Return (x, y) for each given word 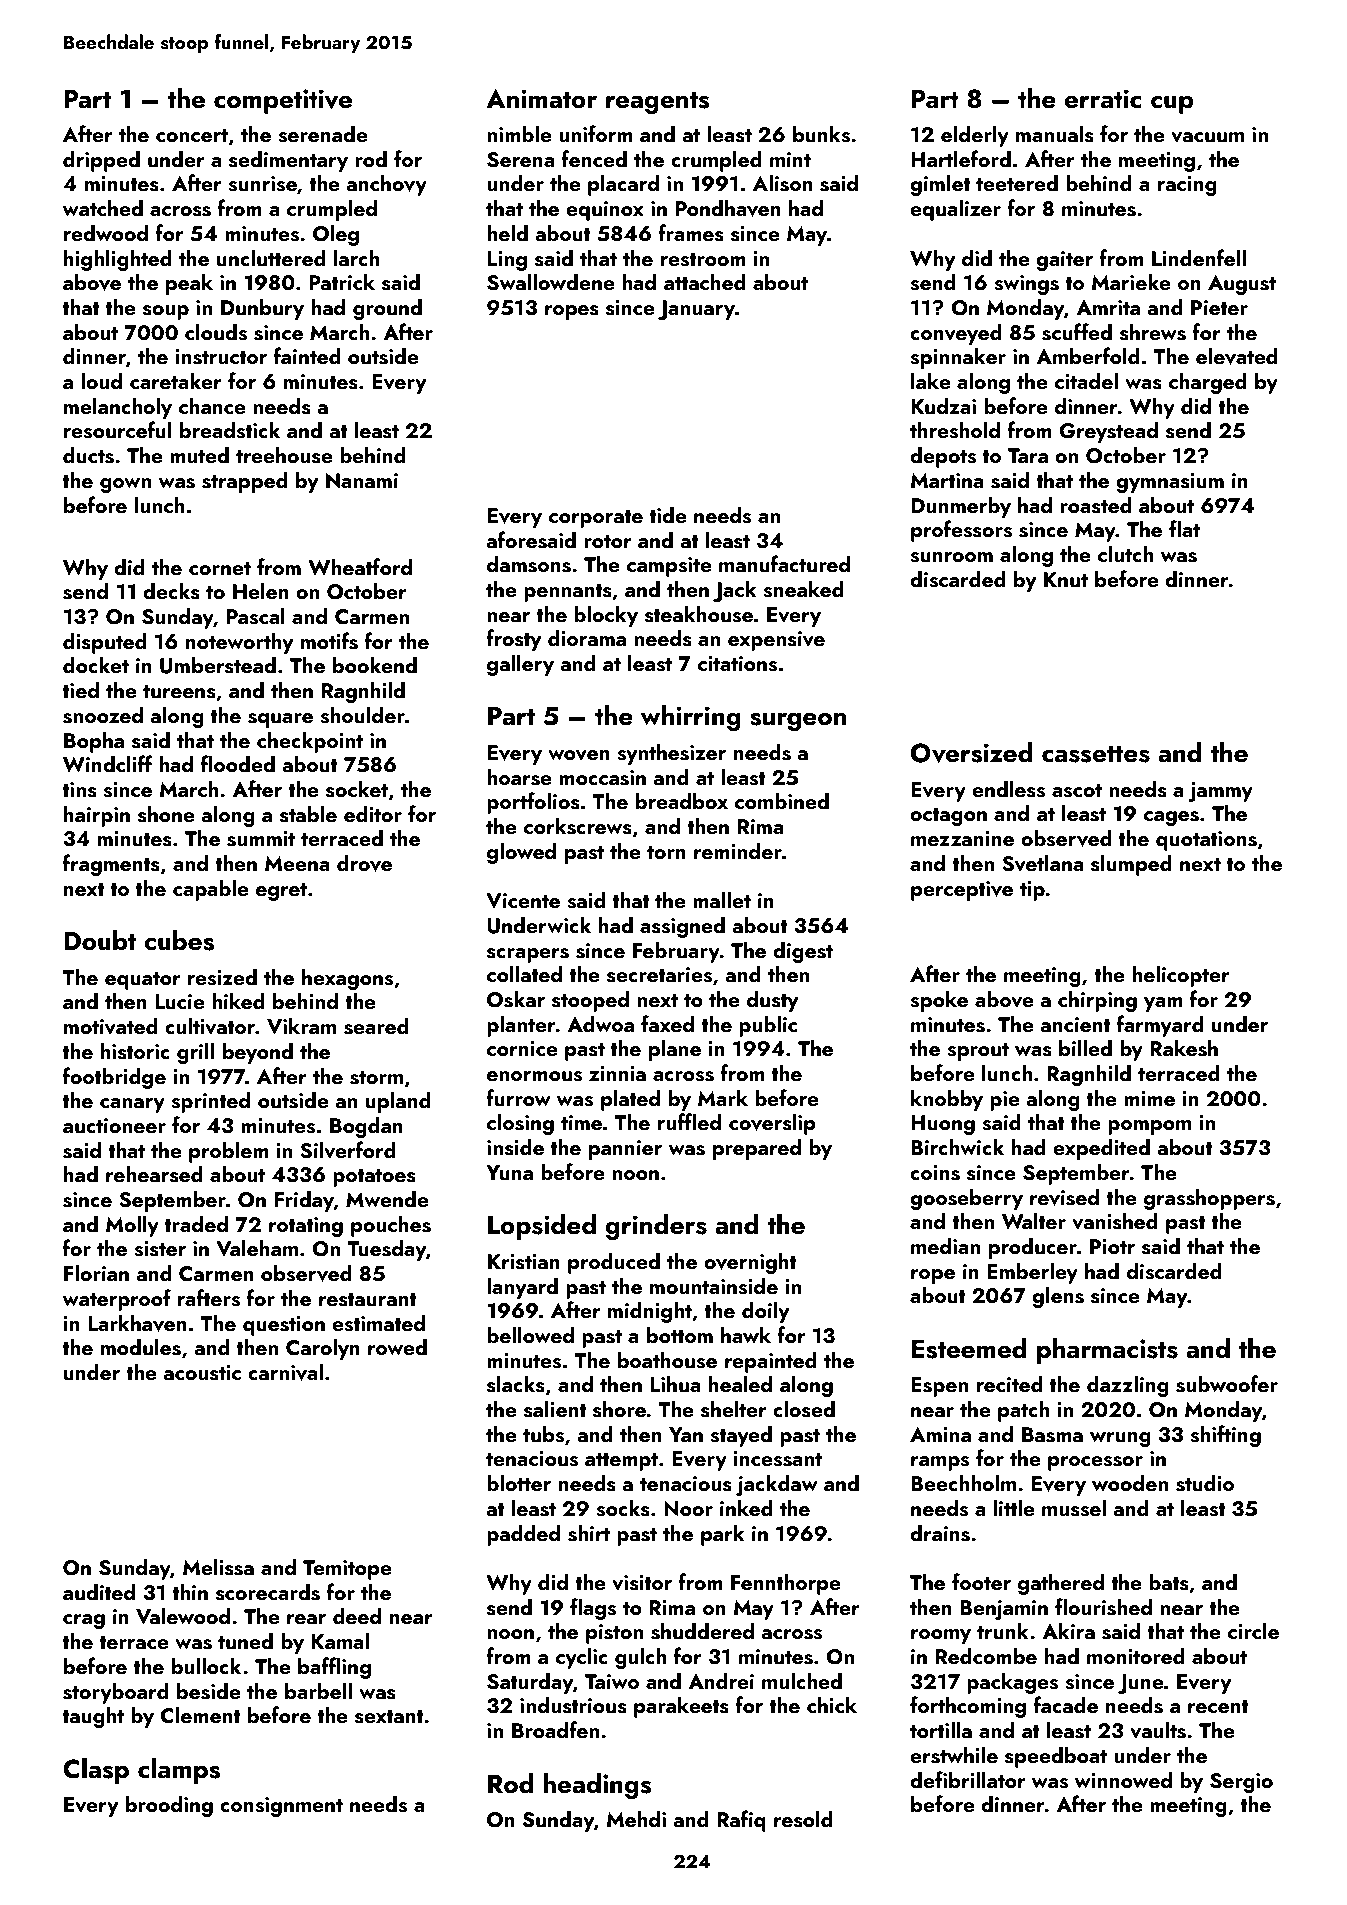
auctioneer (114, 1125)
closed (804, 1409)
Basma (1052, 1435)
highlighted (118, 260)
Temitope (347, 1570)
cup (1172, 104)
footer (981, 1581)
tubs (543, 1434)
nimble (519, 133)
